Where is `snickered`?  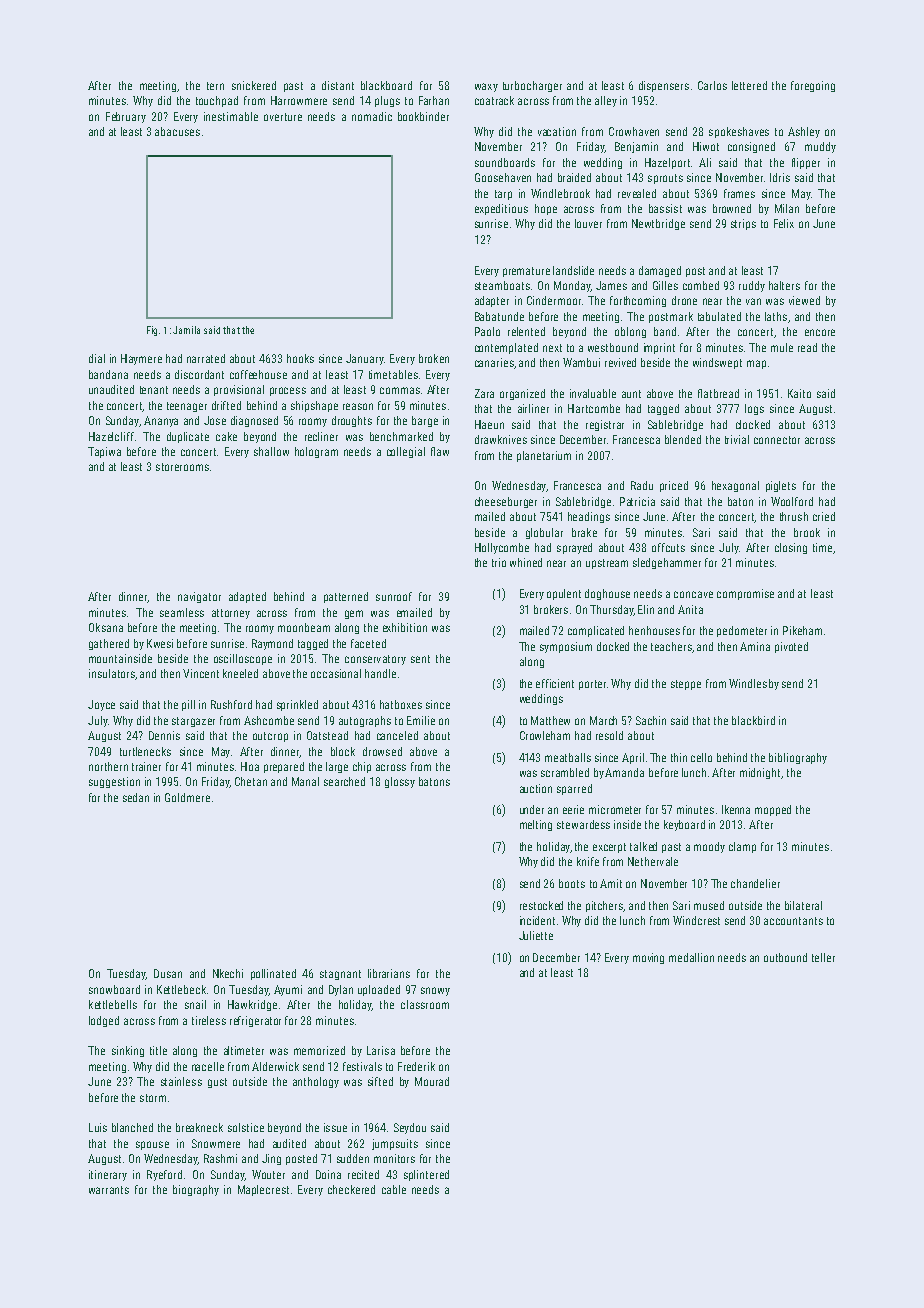 snickered is located at coordinates (254, 85).
